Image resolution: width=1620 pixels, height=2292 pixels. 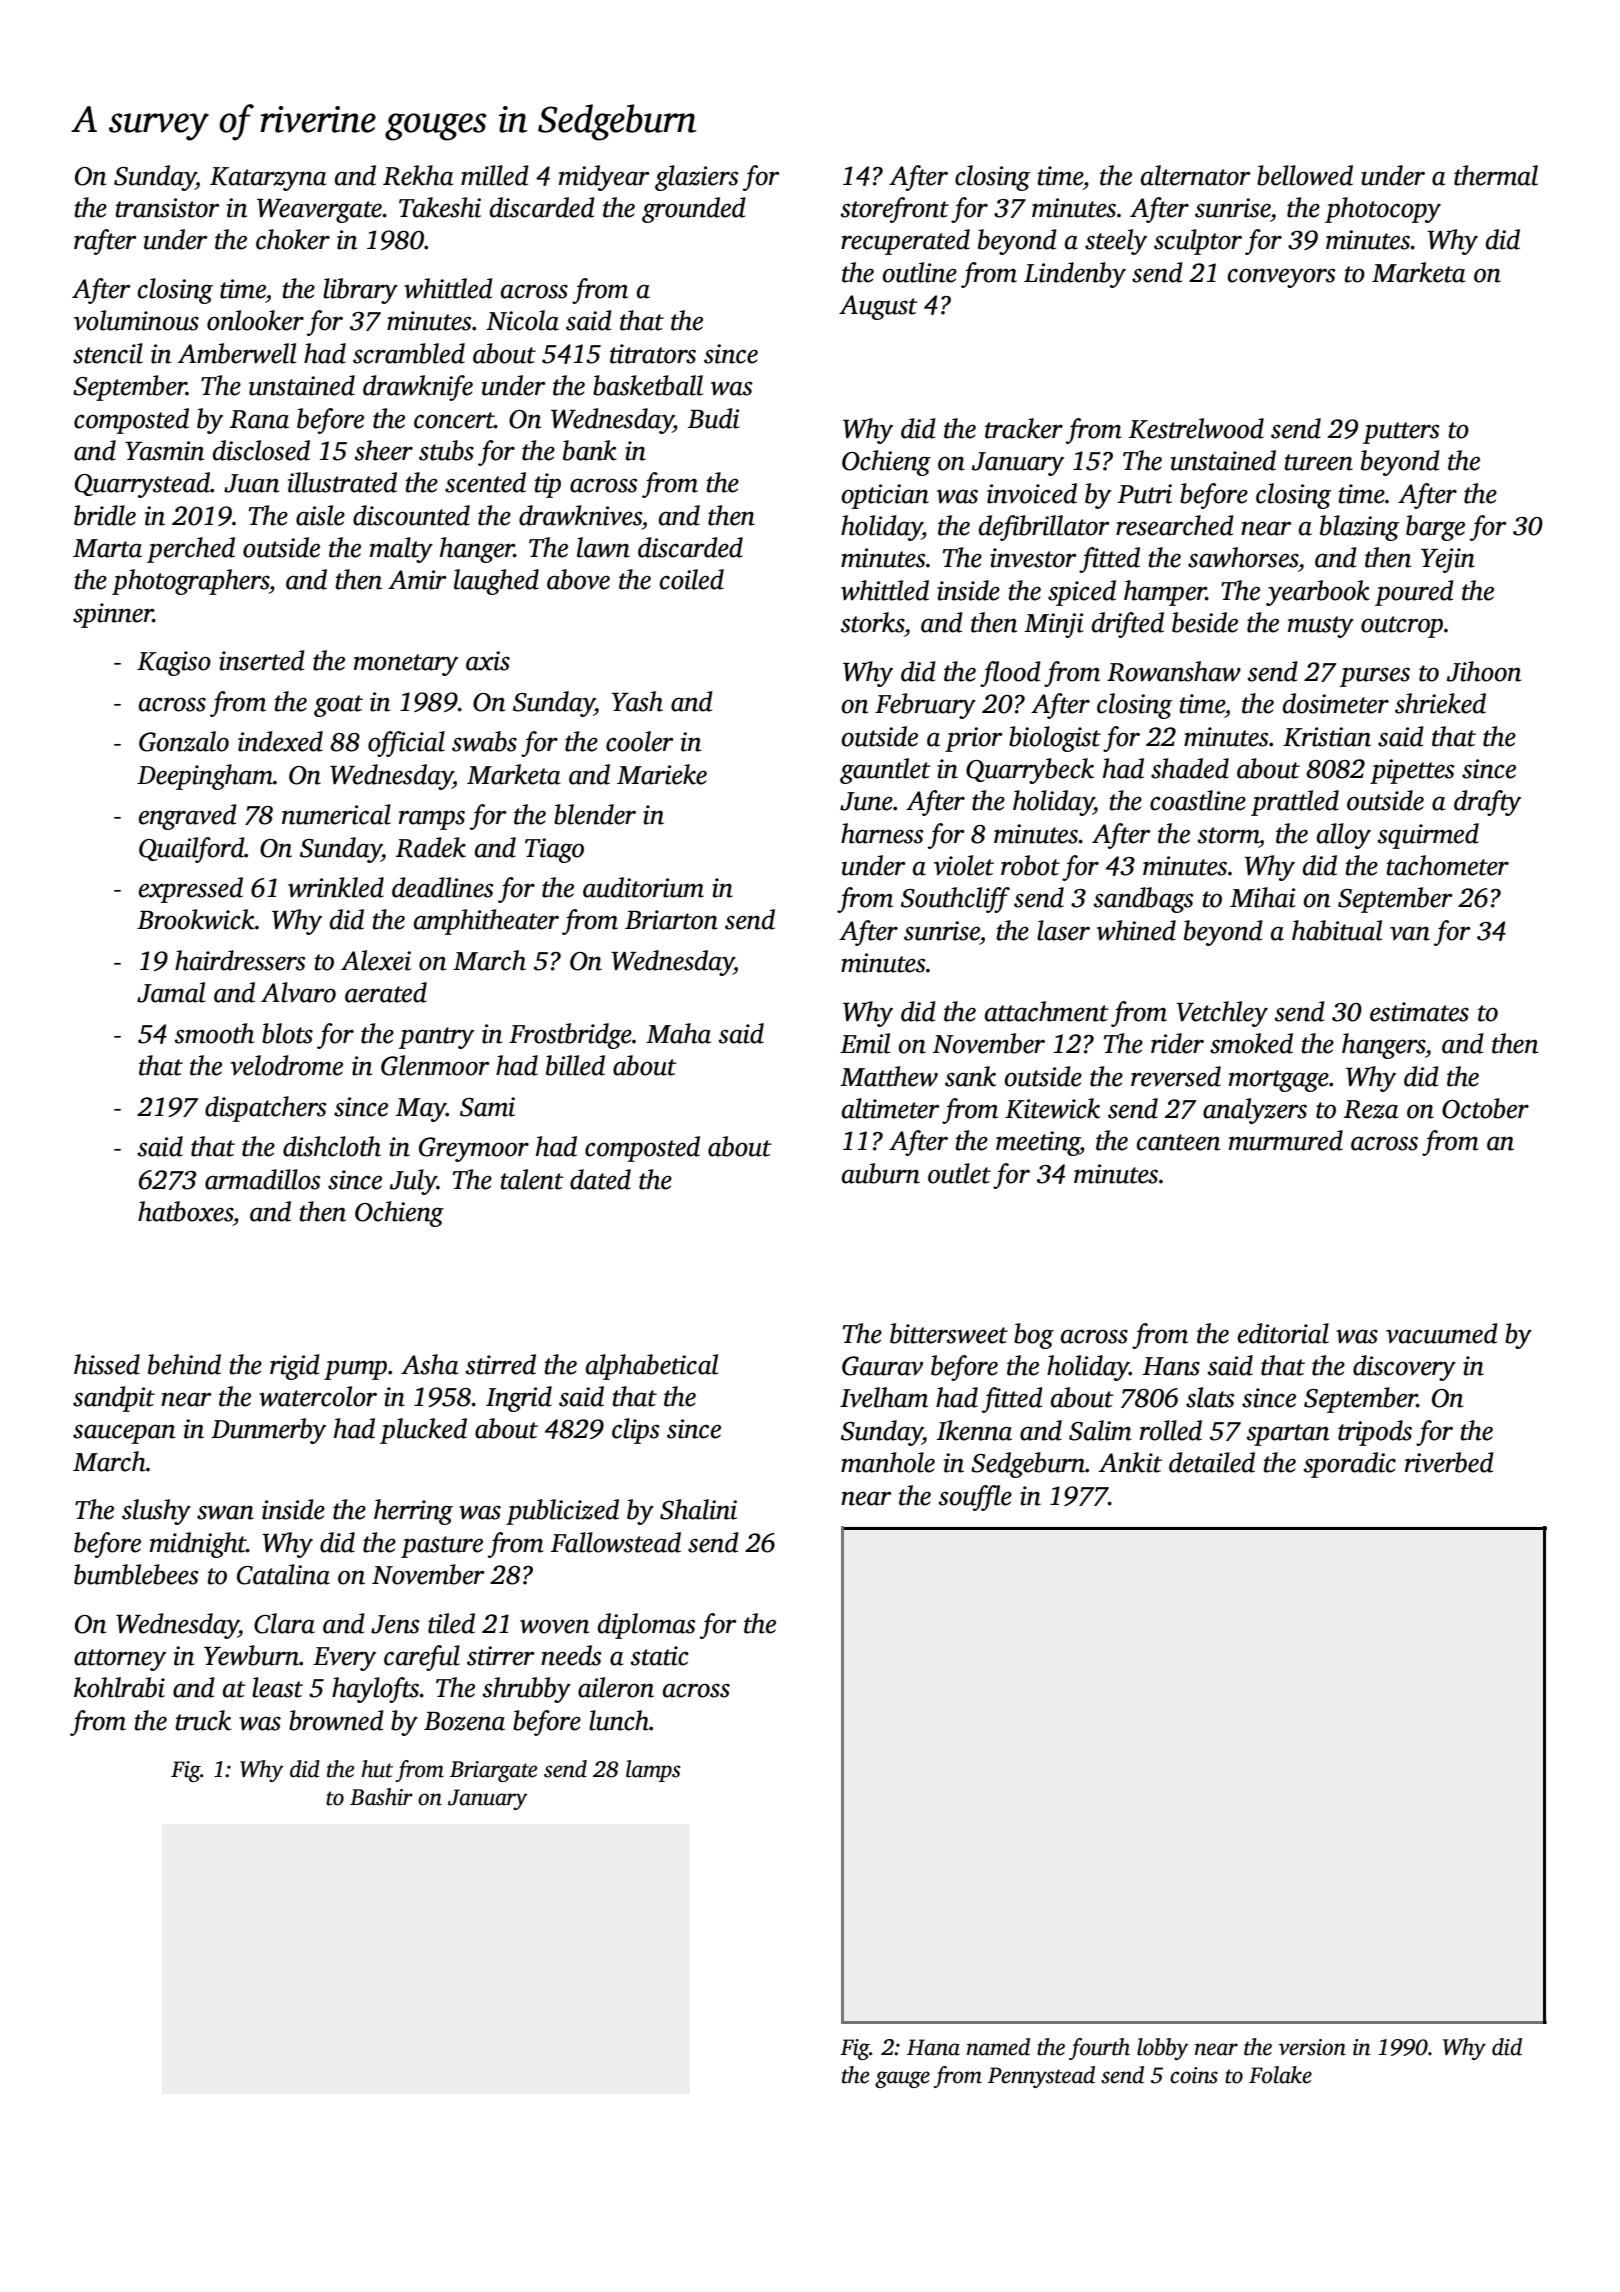 I want to click on Jihoon, so click(x=1484, y=671).
